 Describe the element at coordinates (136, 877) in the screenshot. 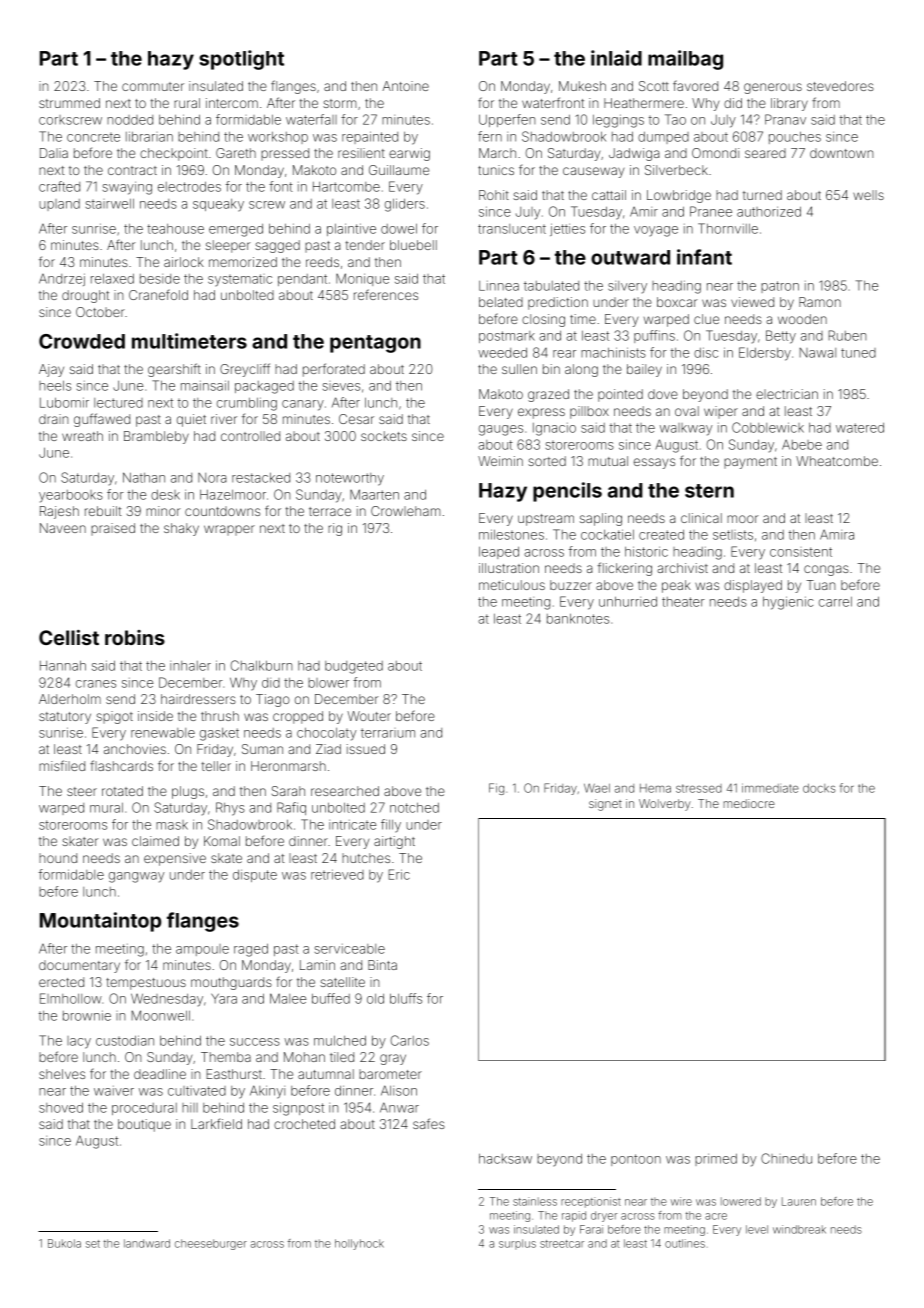

I see `gangway` at that location.
